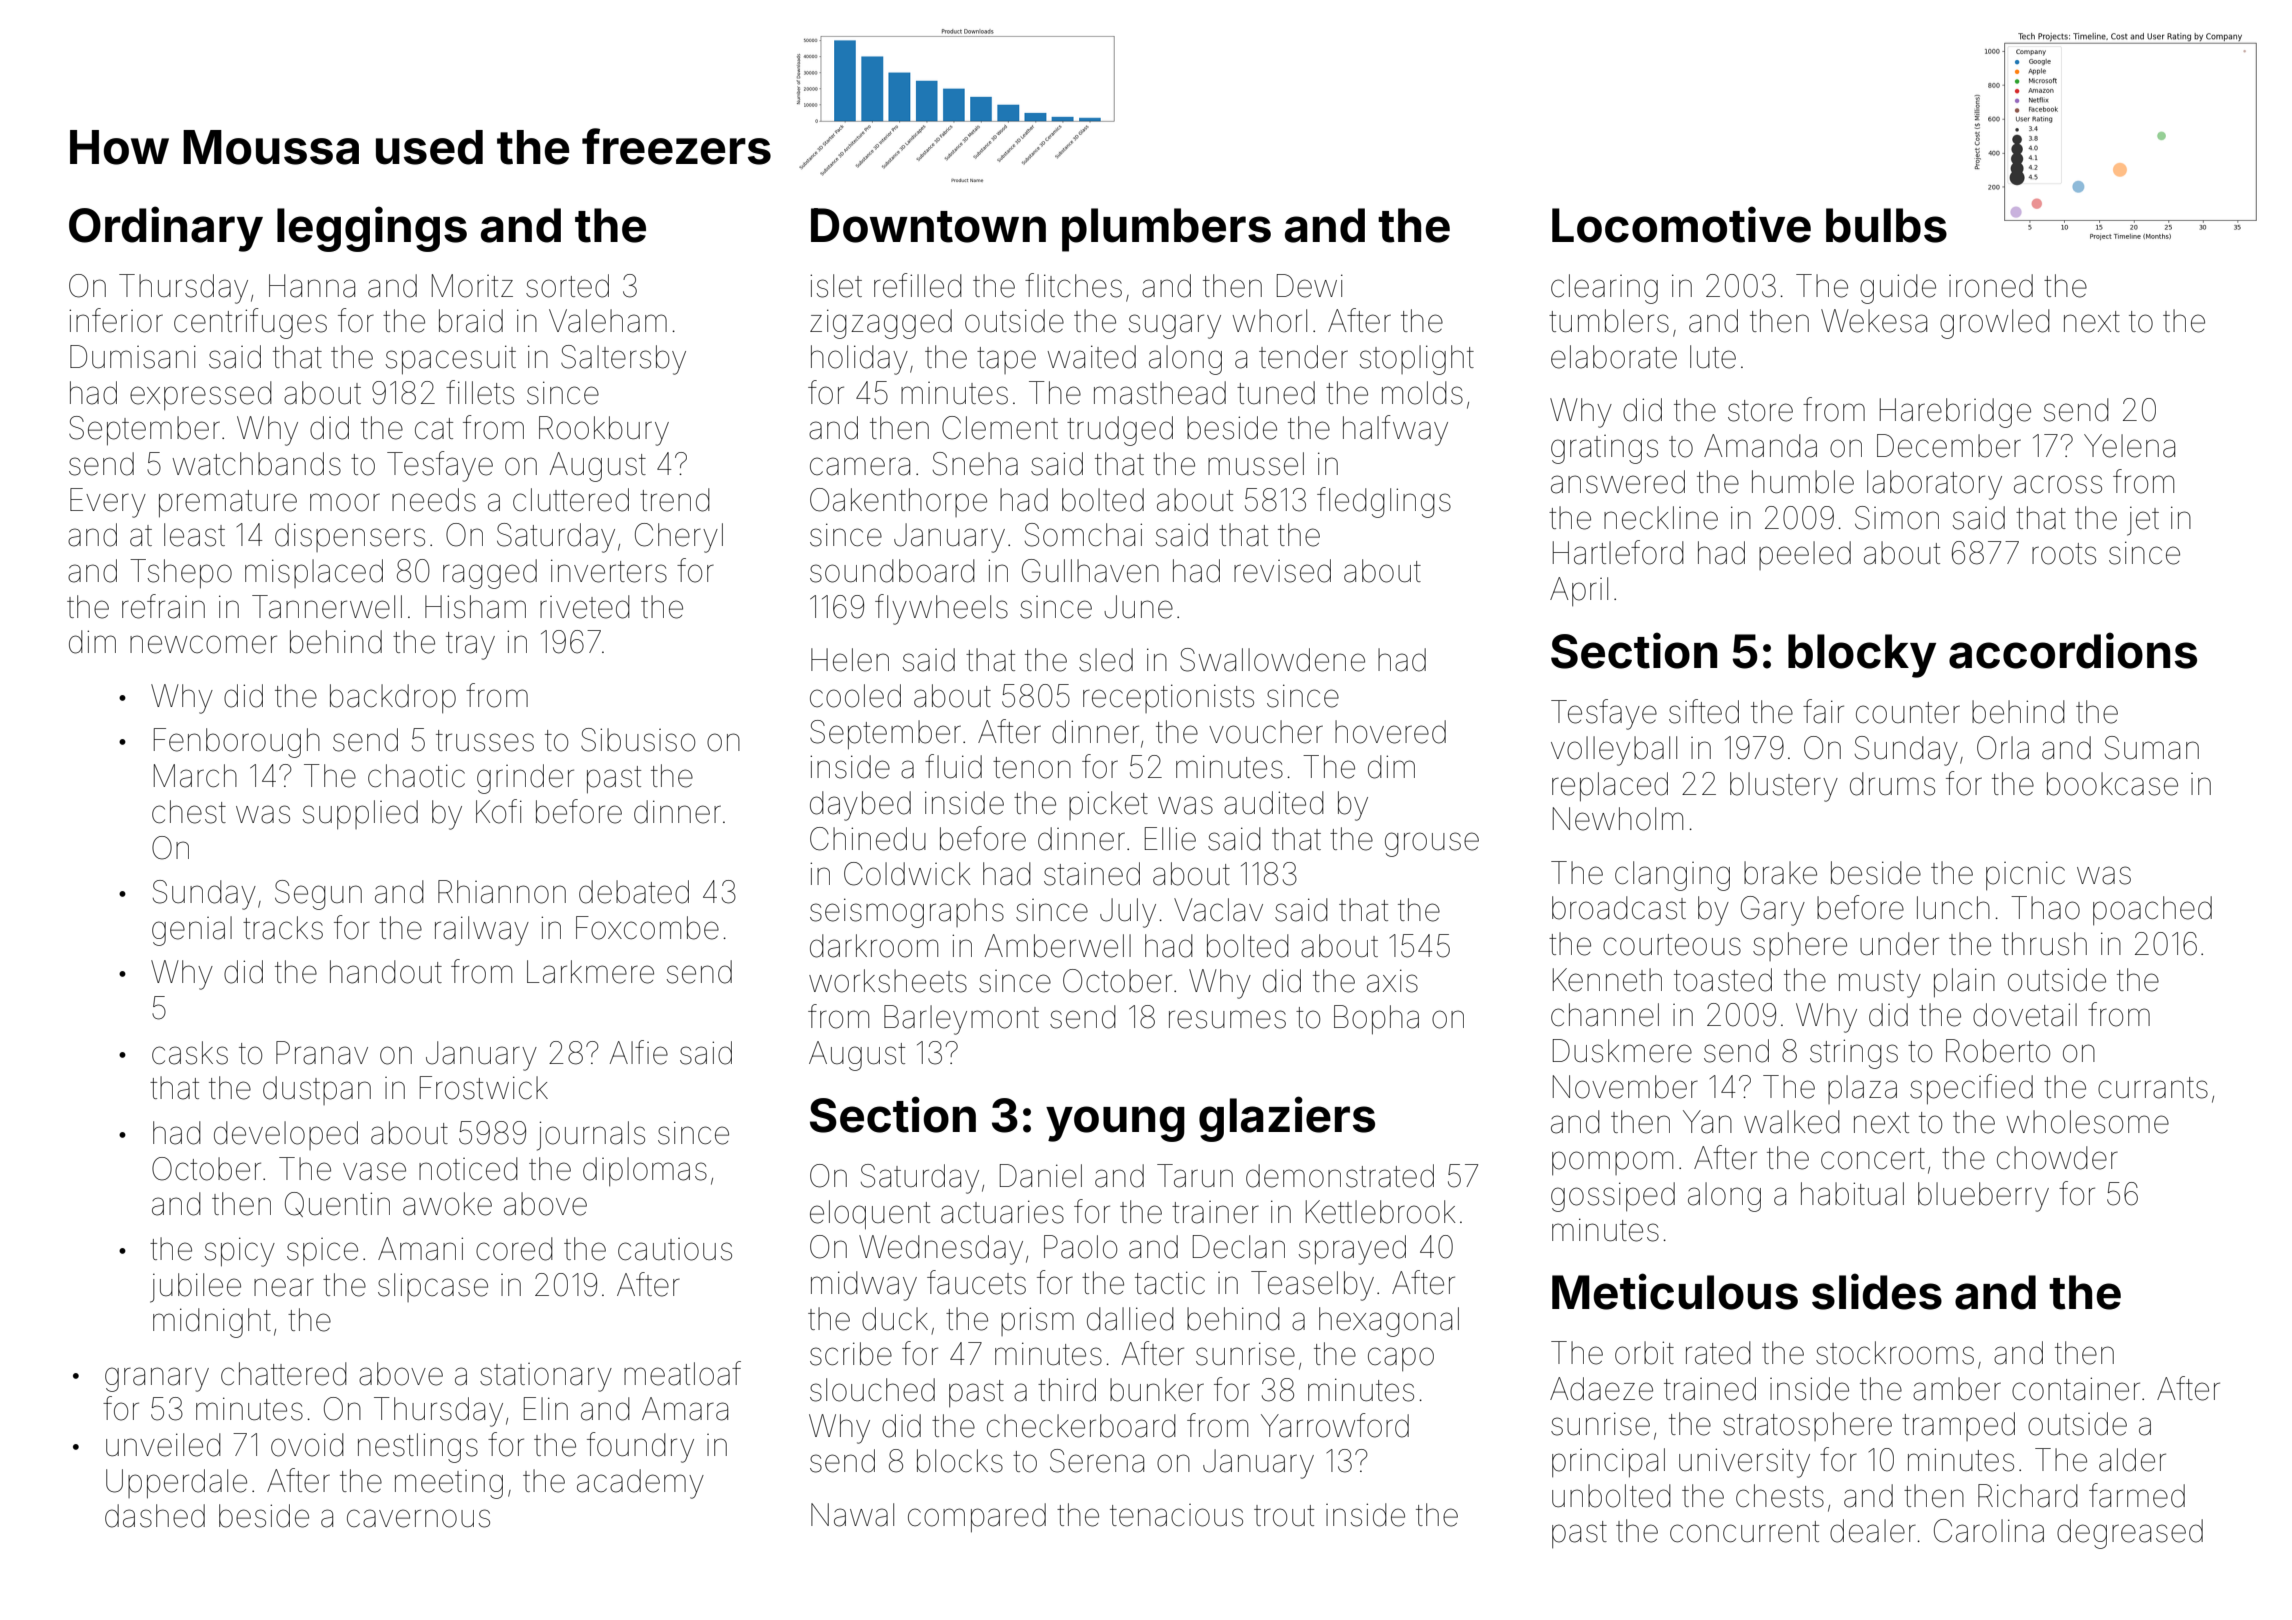 This screenshot has height=1620, width=2292. I want to click on Yarrowford, so click(1335, 1425).
